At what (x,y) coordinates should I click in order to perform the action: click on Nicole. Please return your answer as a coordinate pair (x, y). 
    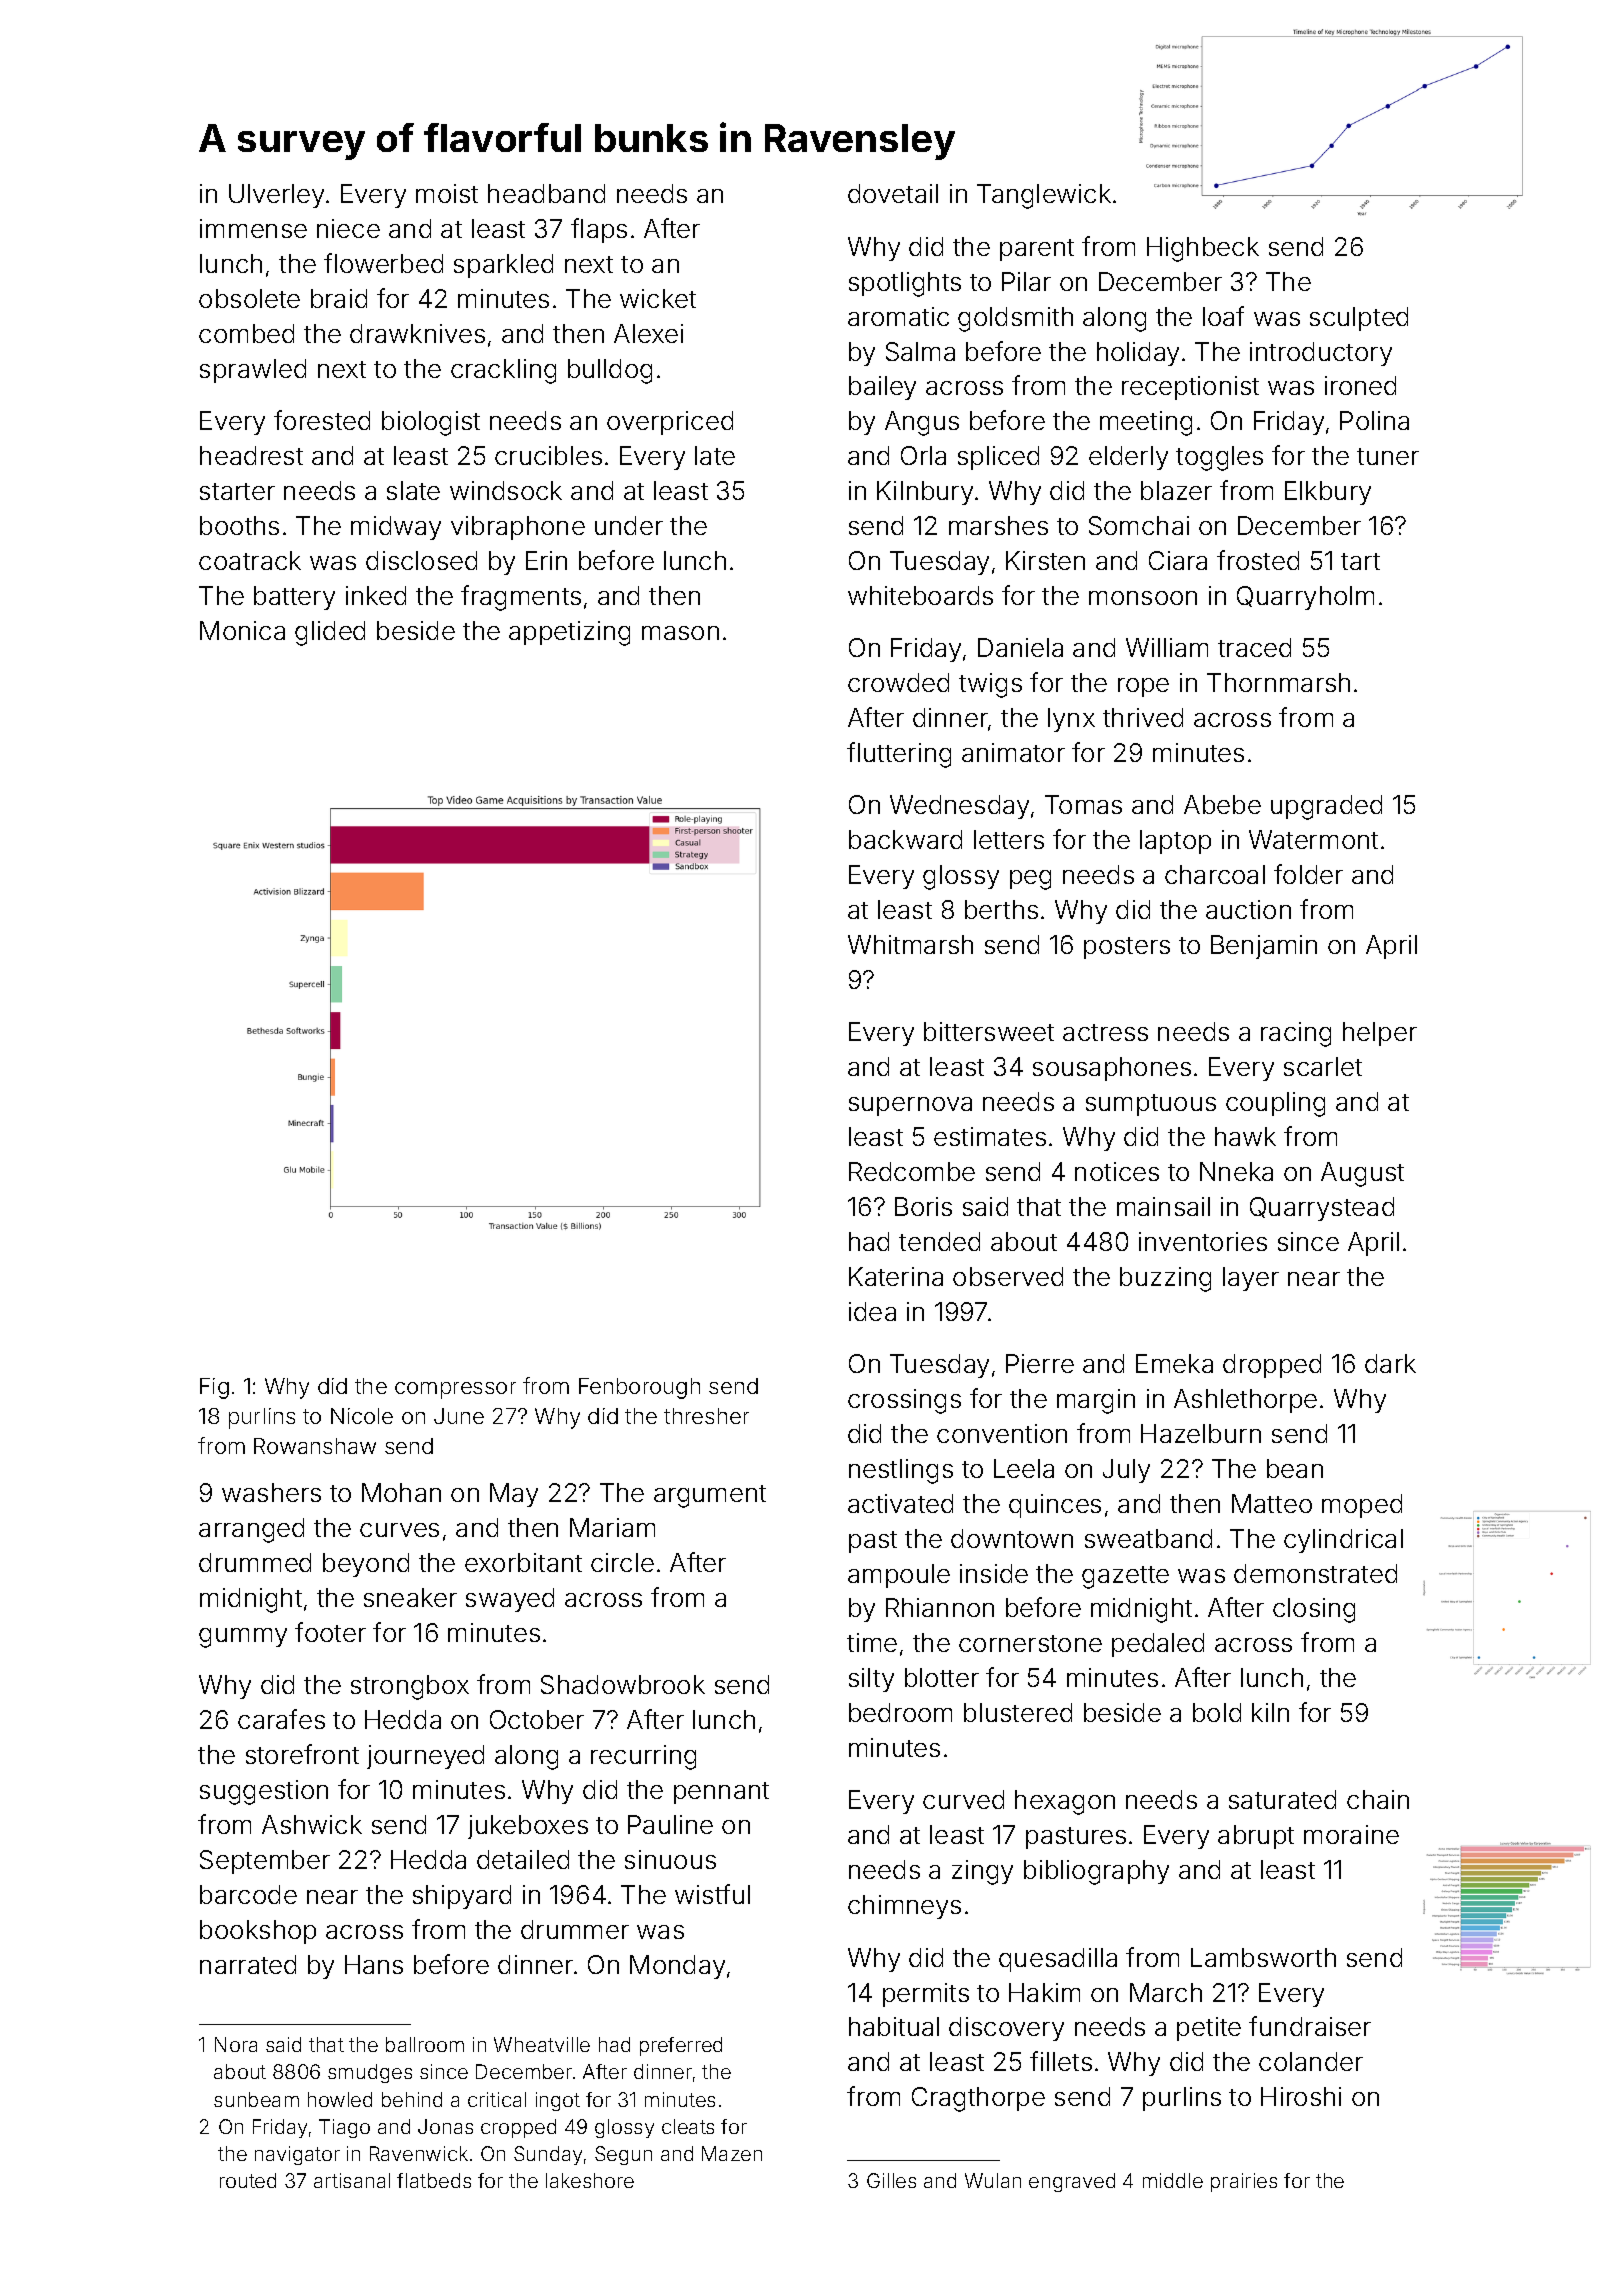
    Looking at the image, I should click on (362, 1416).
